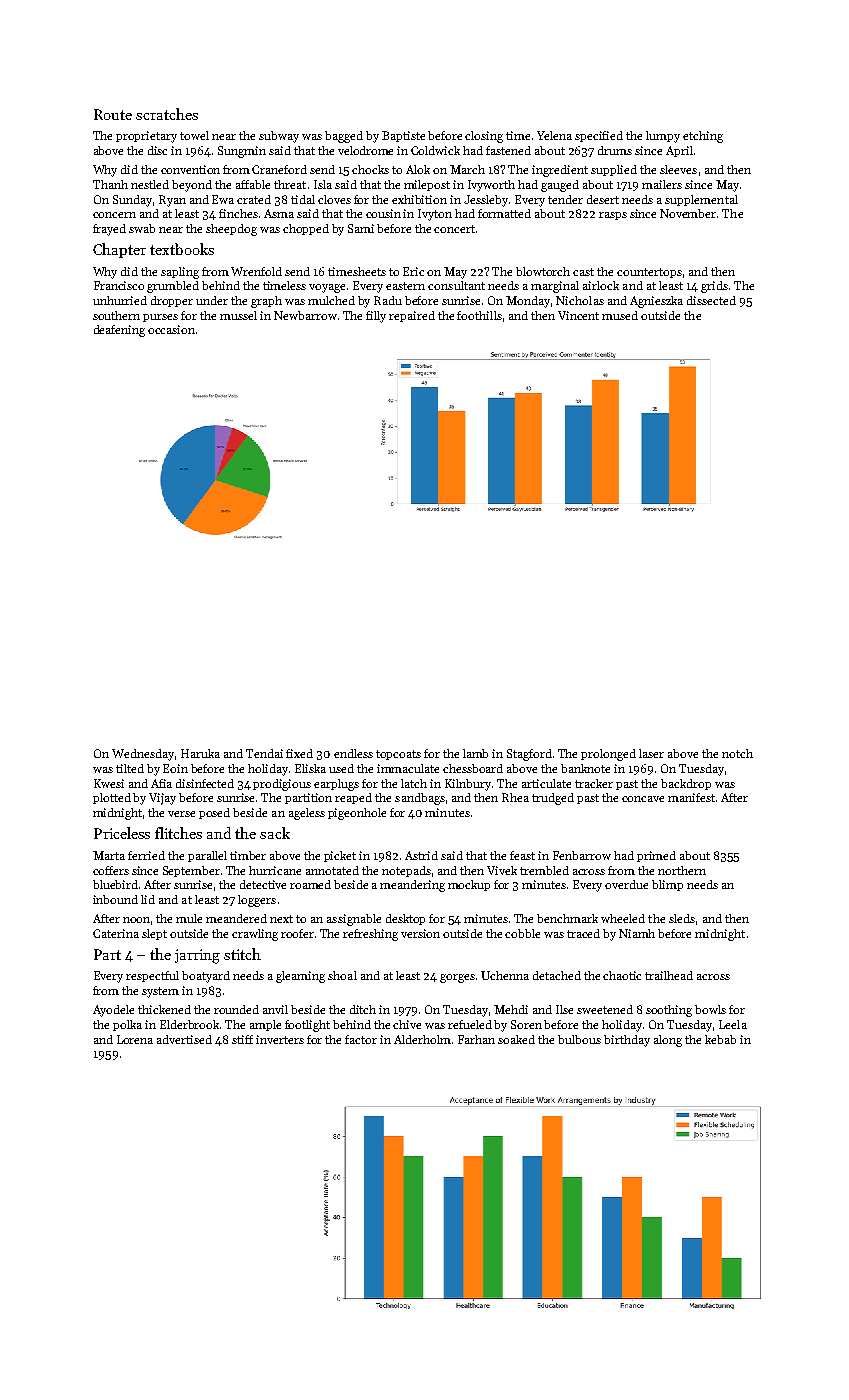  What do you see at coordinates (279, 137) in the page?
I see `subway` at bounding box center [279, 137].
